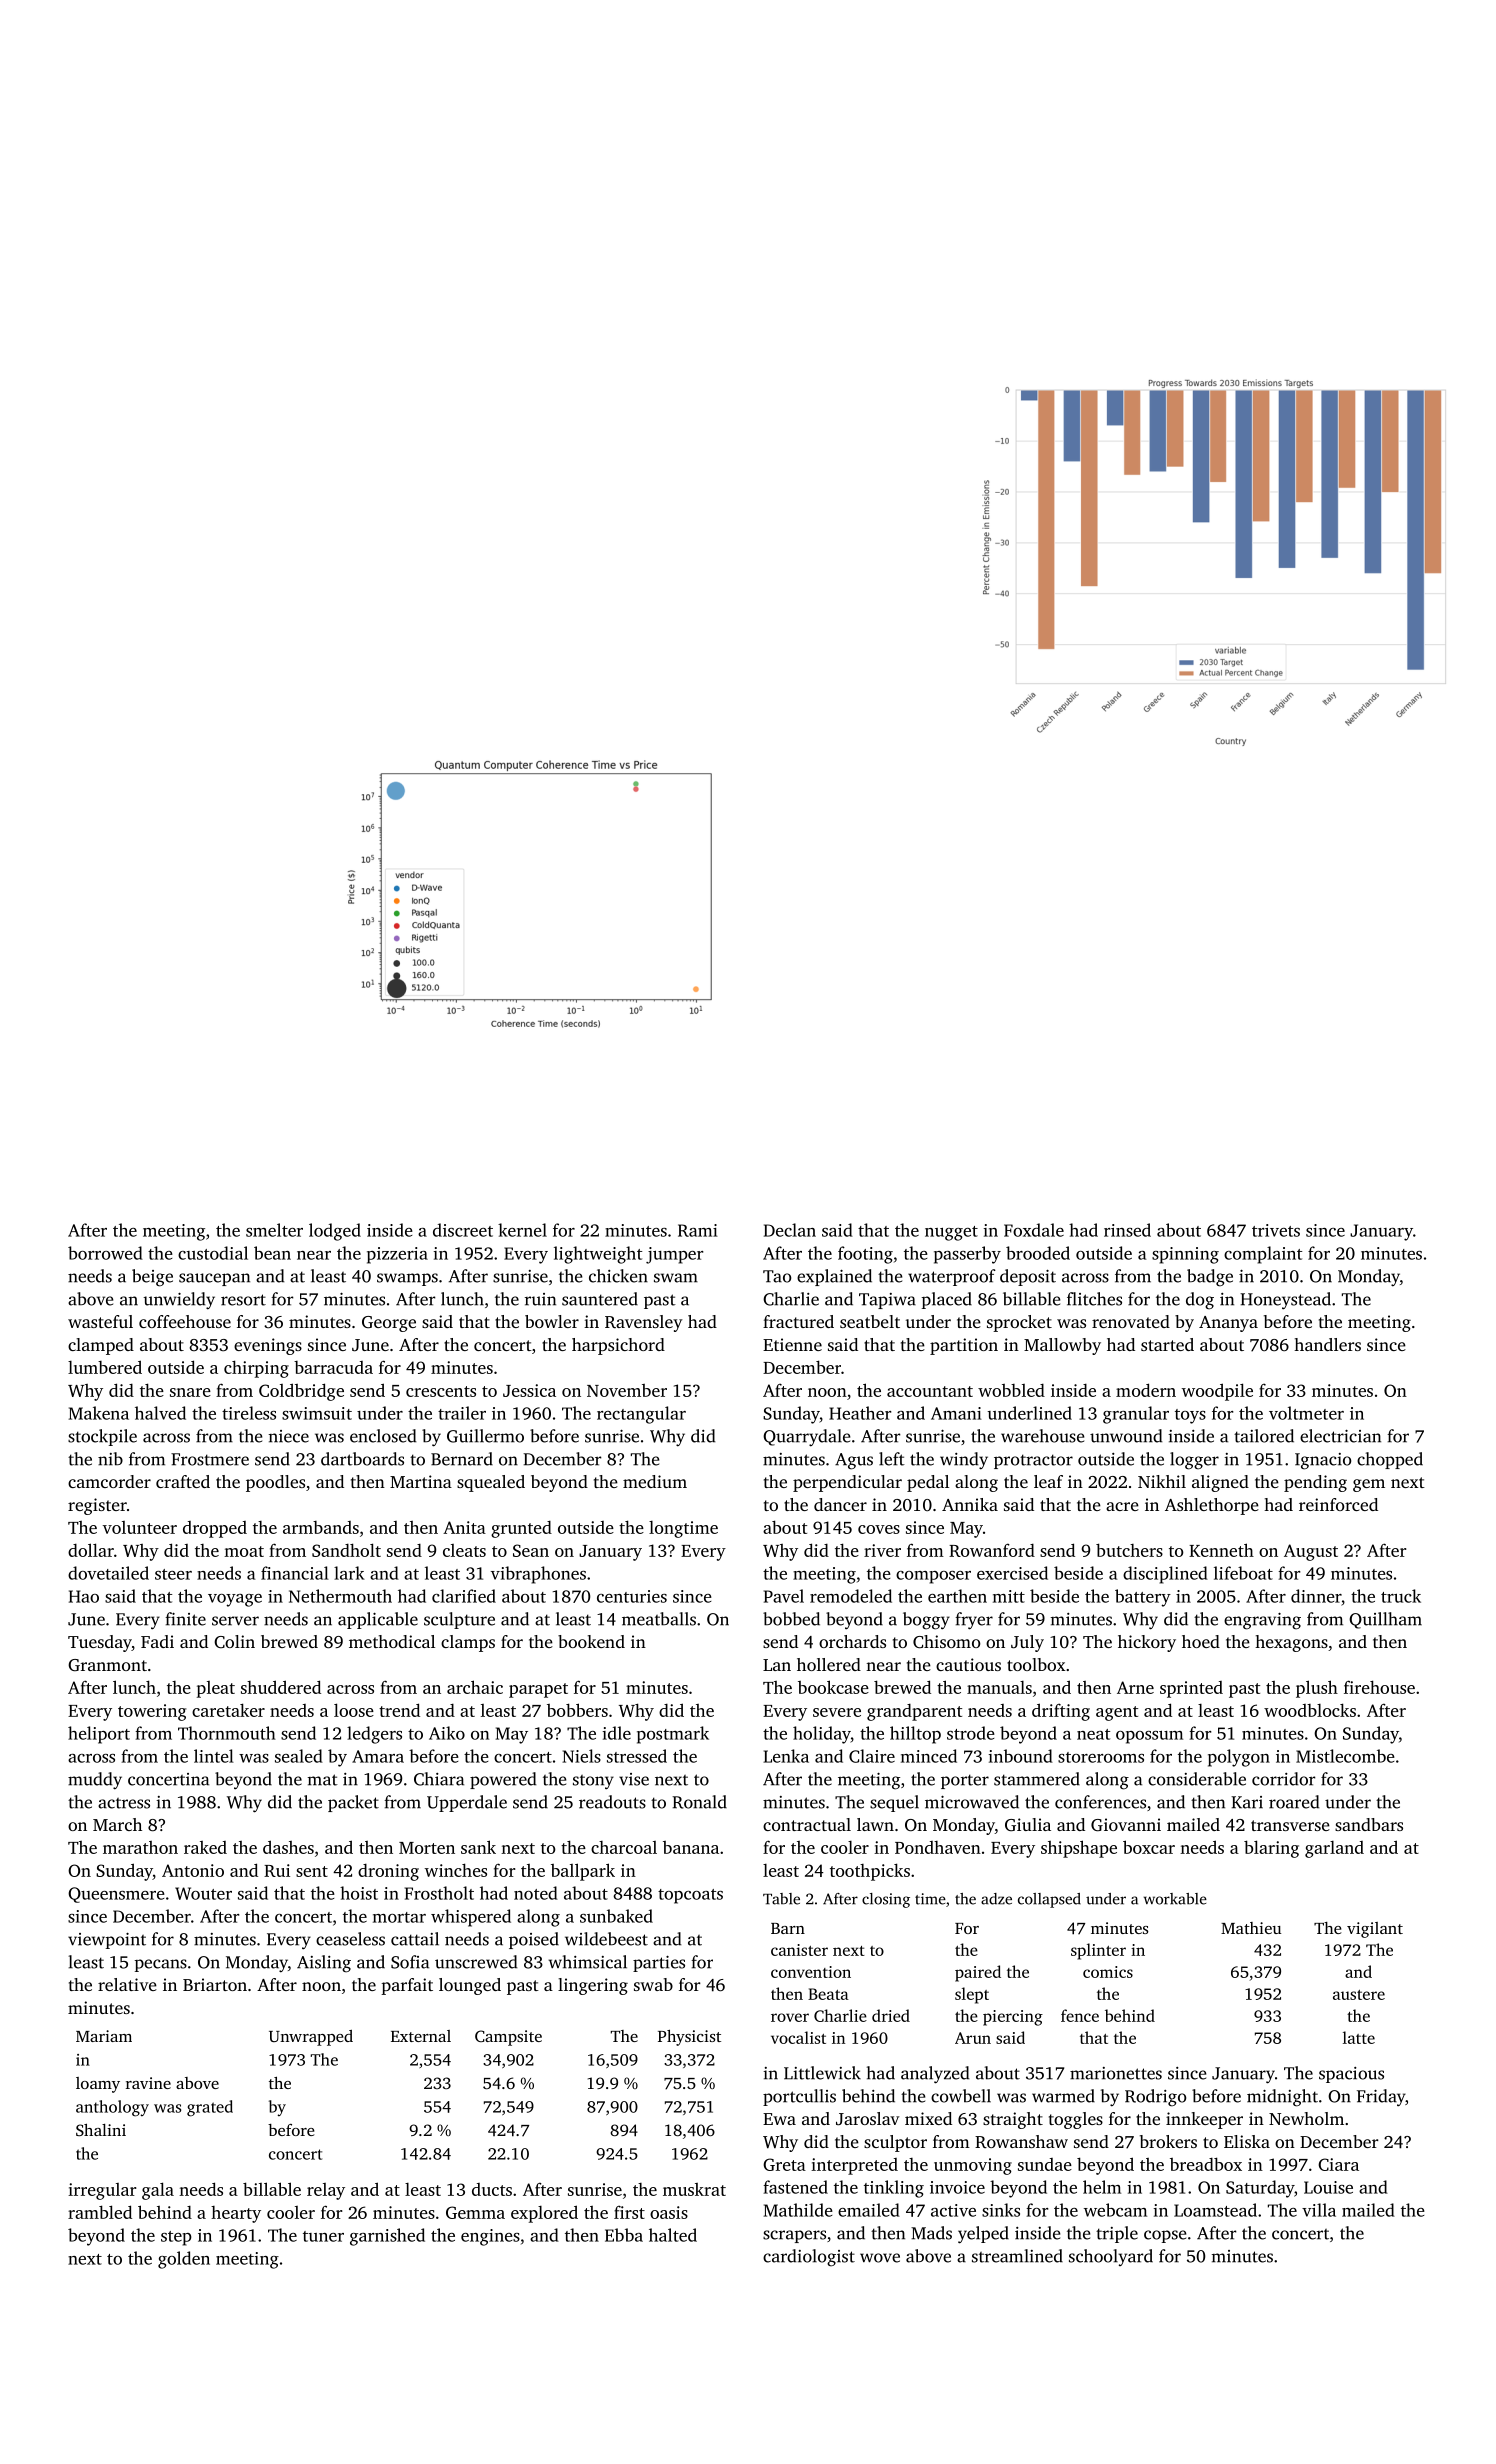  What do you see at coordinates (1379, 1687) in the screenshot?
I see `firehouse` at bounding box center [1379, 1687].
